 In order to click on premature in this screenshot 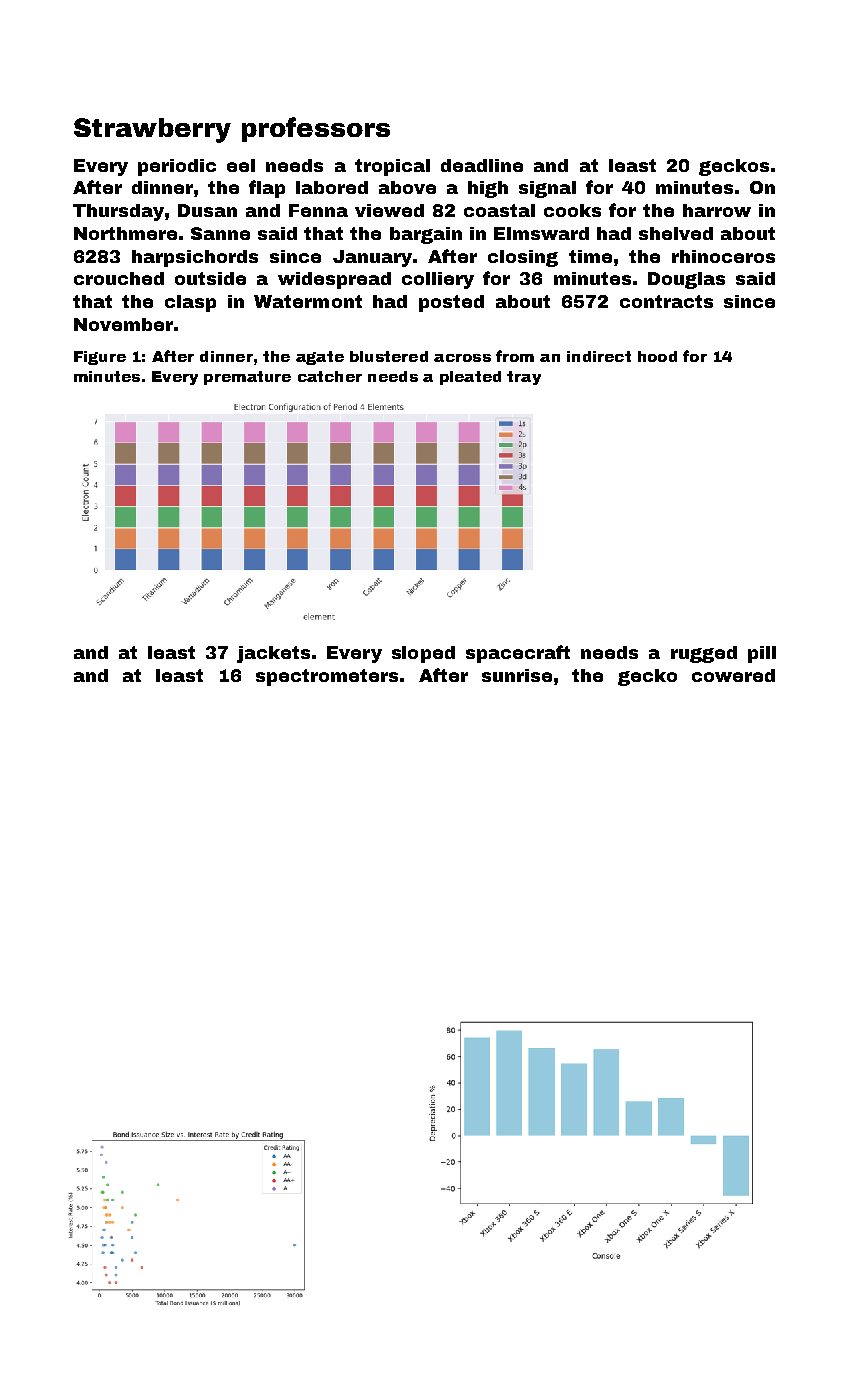, I will do `click(247, 378)`.
